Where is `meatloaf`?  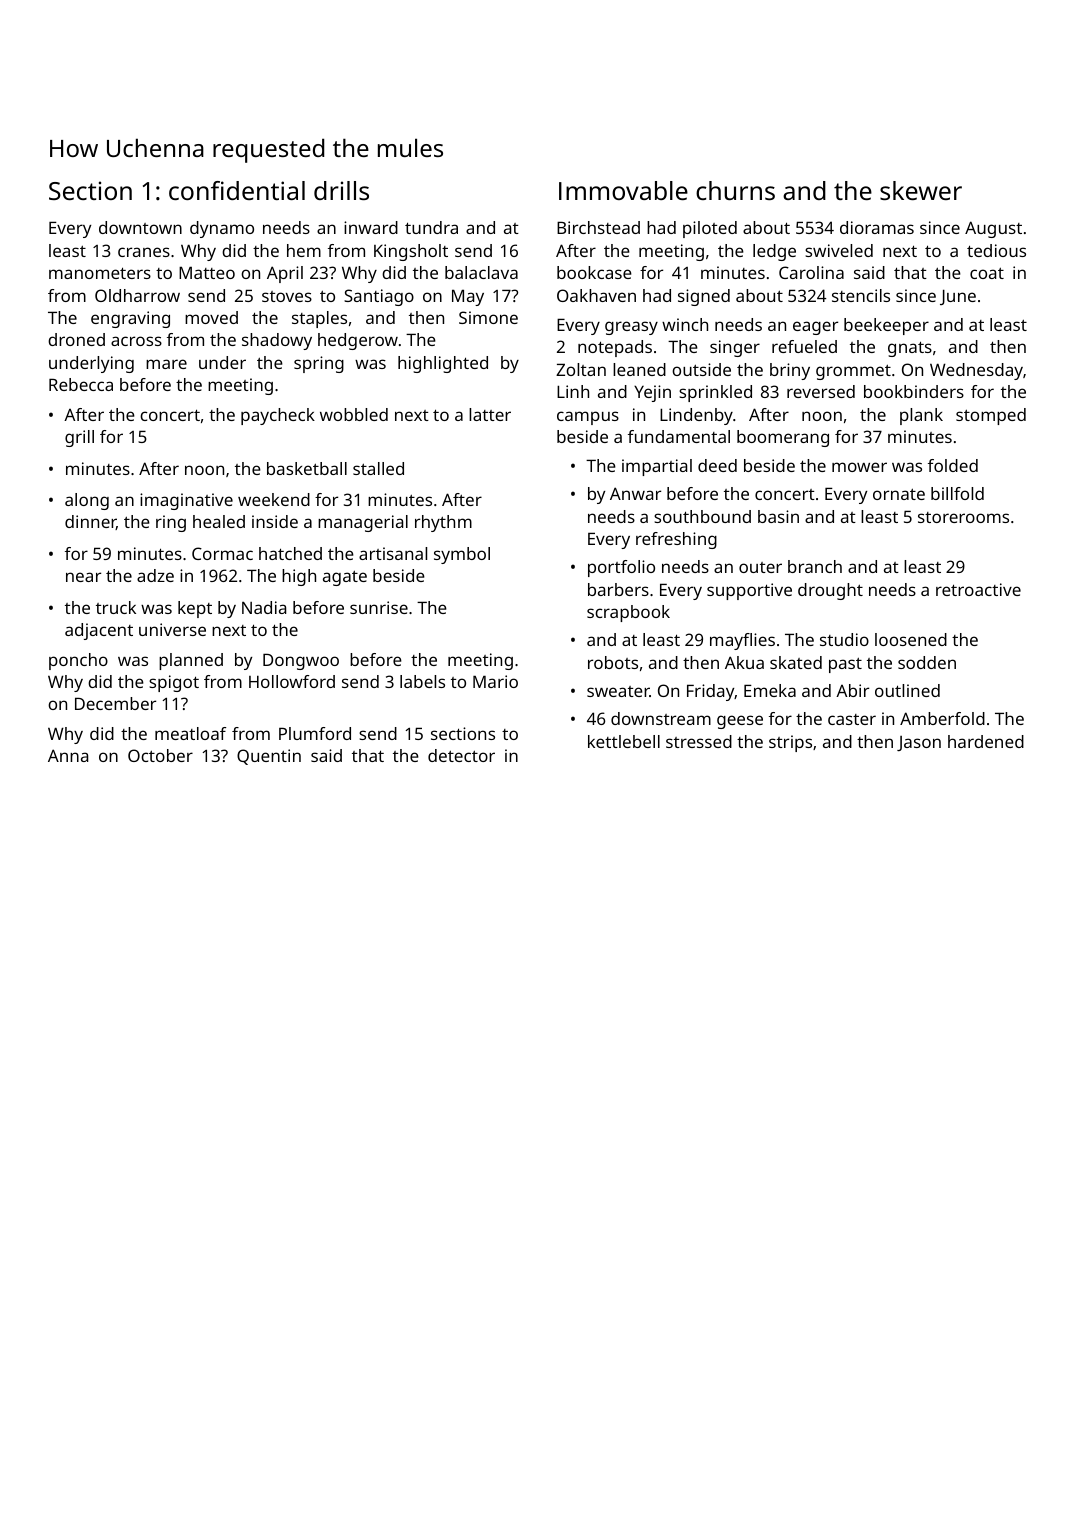 meatloaf is located at coordinates (190, 733).
